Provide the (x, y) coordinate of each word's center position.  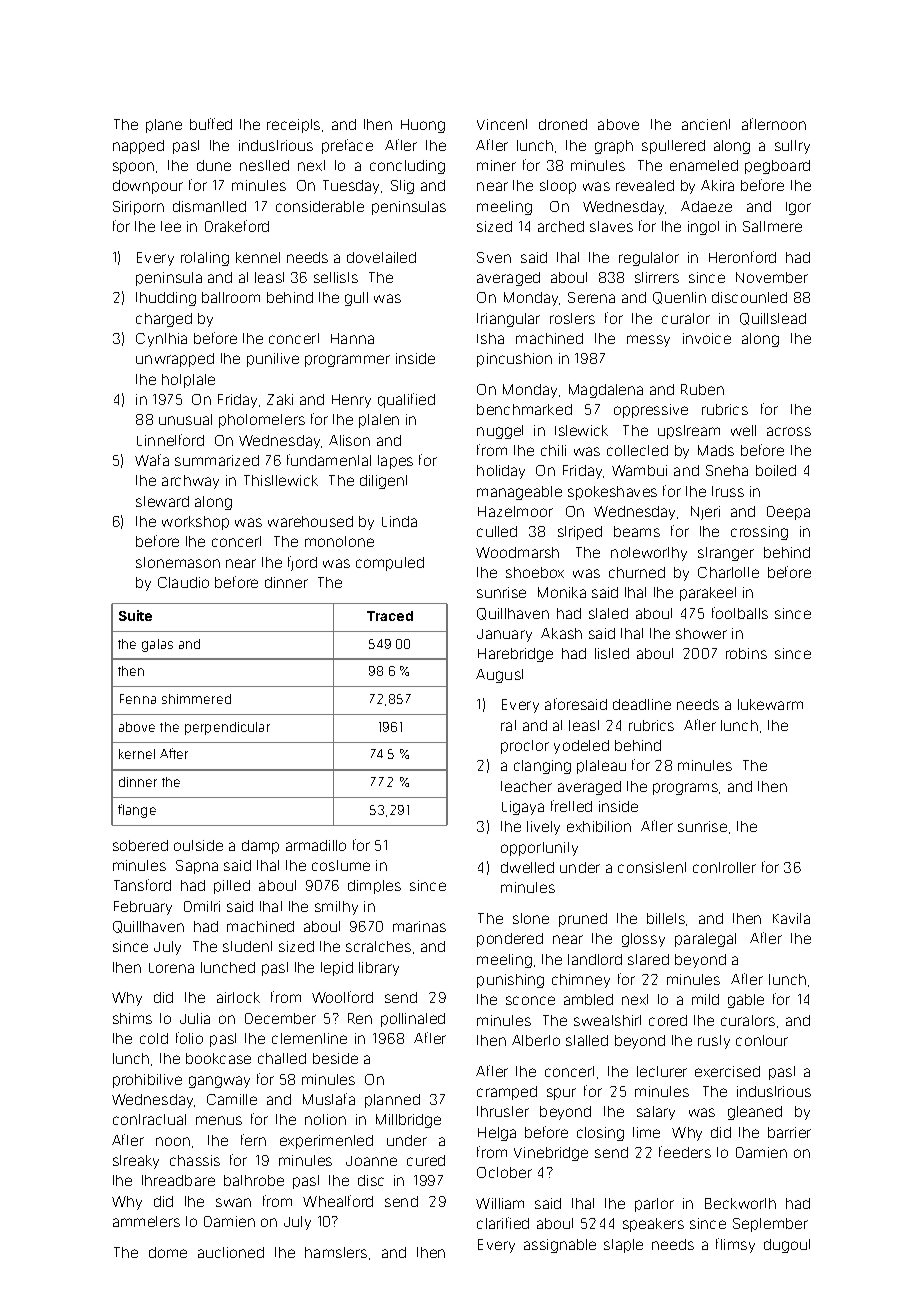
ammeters (146, 1221)
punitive (273, 360)
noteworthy (649, 554)
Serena (591, 297)
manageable (519, 493)
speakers (653, 1225)
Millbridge (408, 1121)
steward (162, 501)
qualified (406, 400)
